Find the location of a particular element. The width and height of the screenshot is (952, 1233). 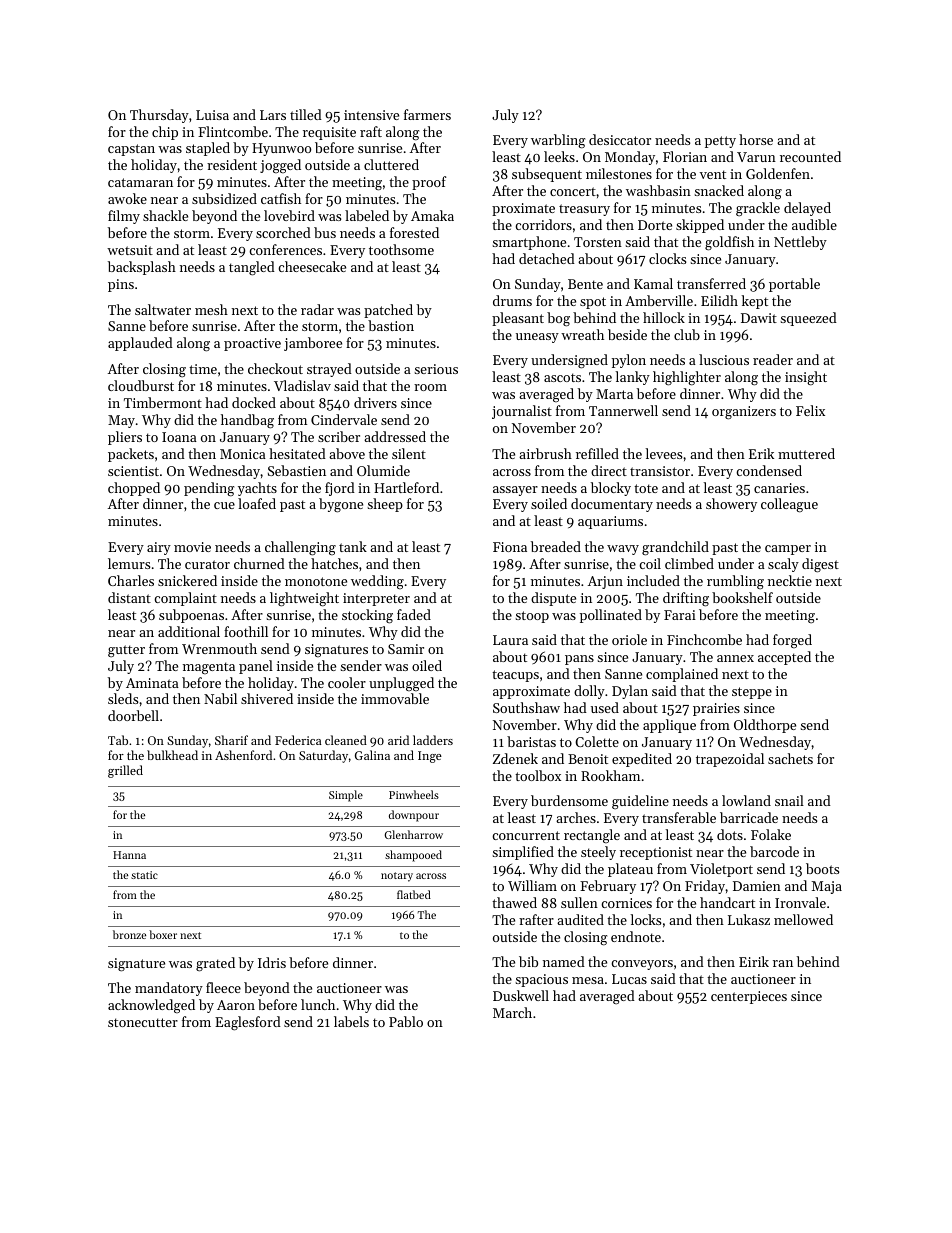

lemurs is located at coordinates (129, 563).
